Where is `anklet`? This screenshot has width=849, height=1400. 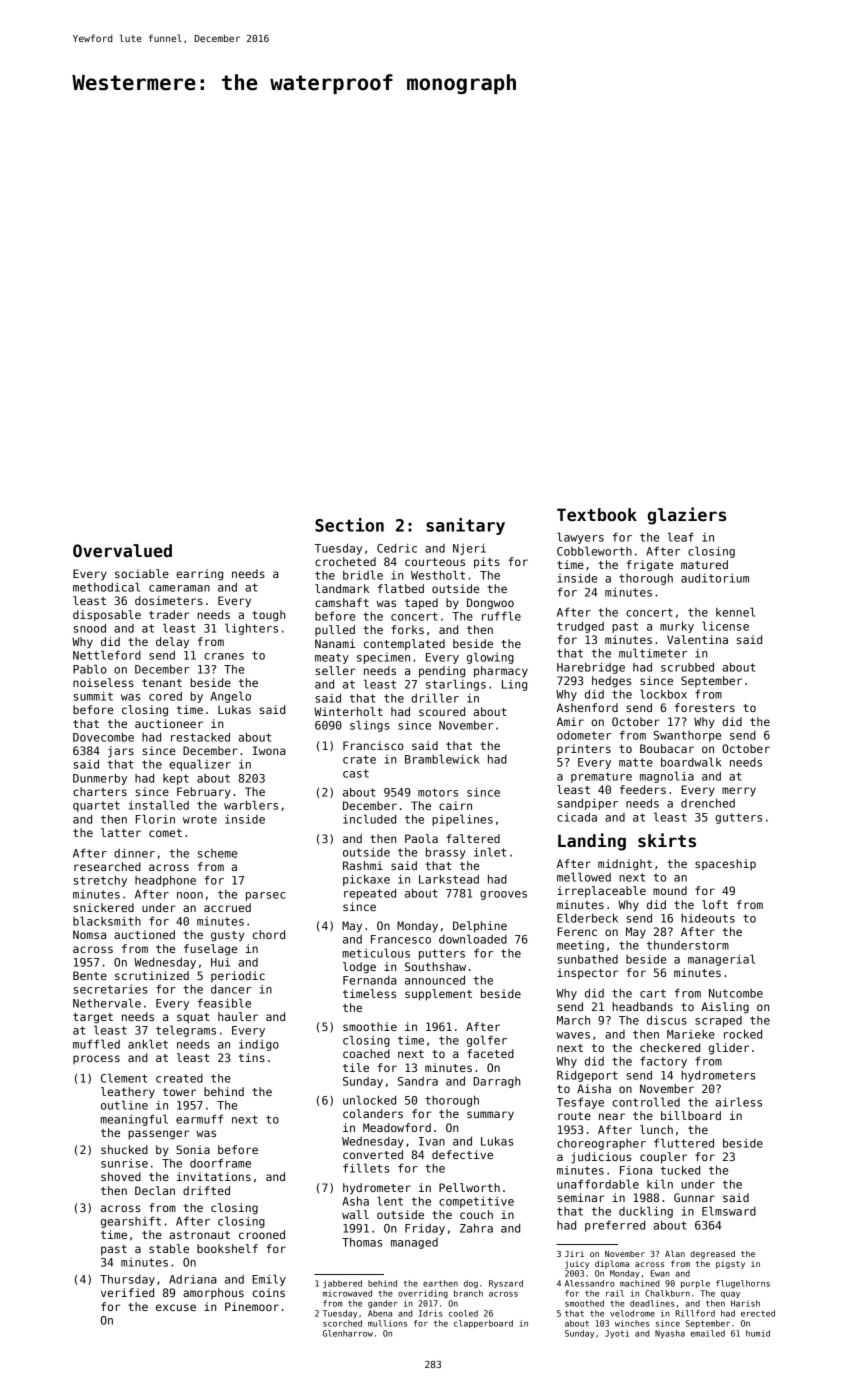
anklet is located at coordinates (148, 1044).
